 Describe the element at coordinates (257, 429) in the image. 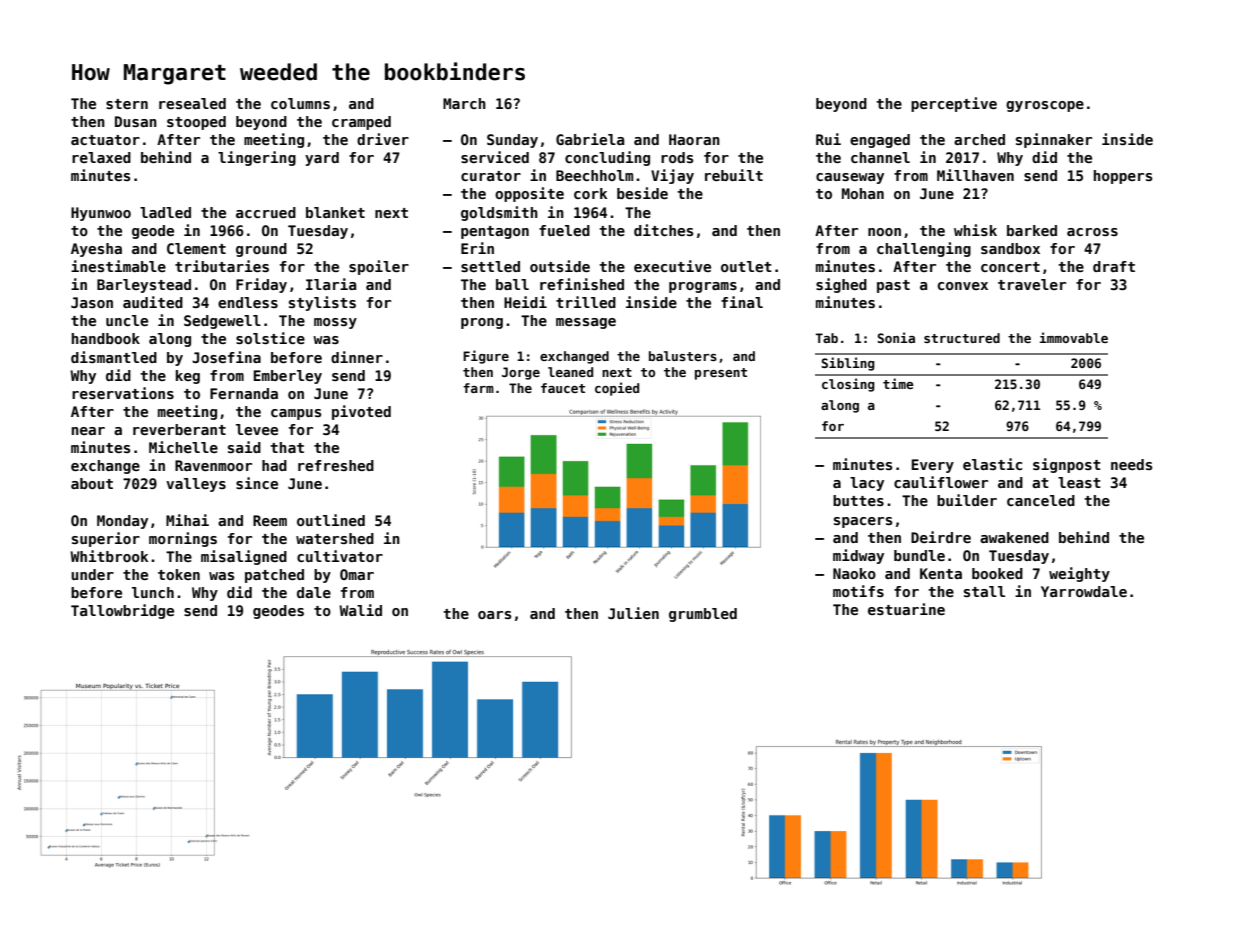

I see `levee` at that location.
